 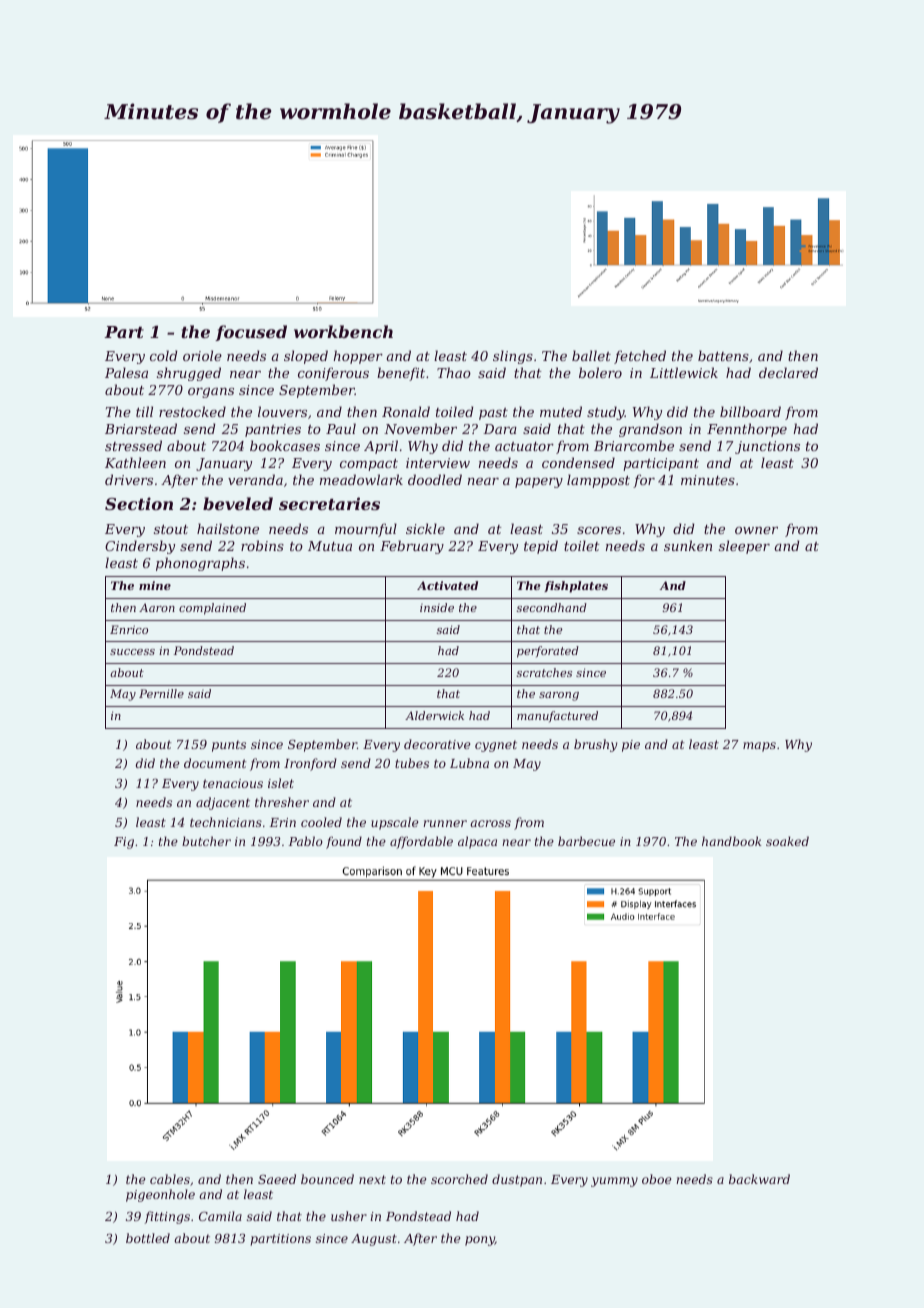 I want to click on soaked, so click(x=787, y=841).
